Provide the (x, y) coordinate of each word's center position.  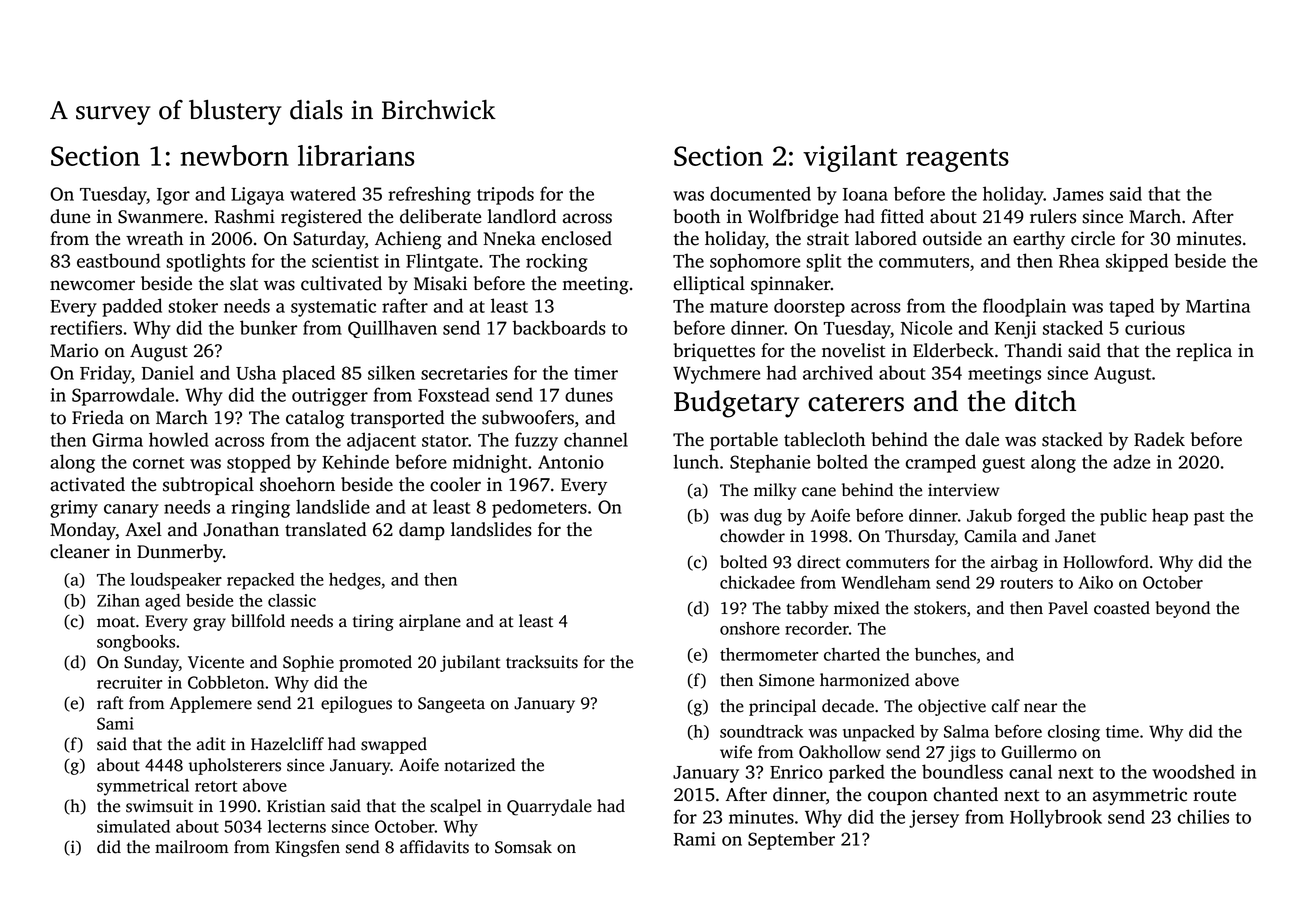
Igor (173, 196)
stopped (259, 463)
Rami (695, 839)
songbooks (136, 643)
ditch (1045, 401)
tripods (505, 195)
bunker (268, 327)
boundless (962, 771)
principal (782, 707)
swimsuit (159, 806)
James (1078, 194)
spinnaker (791, 285)
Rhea (1079, 260)
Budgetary (736, 404)
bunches (945, 654)
